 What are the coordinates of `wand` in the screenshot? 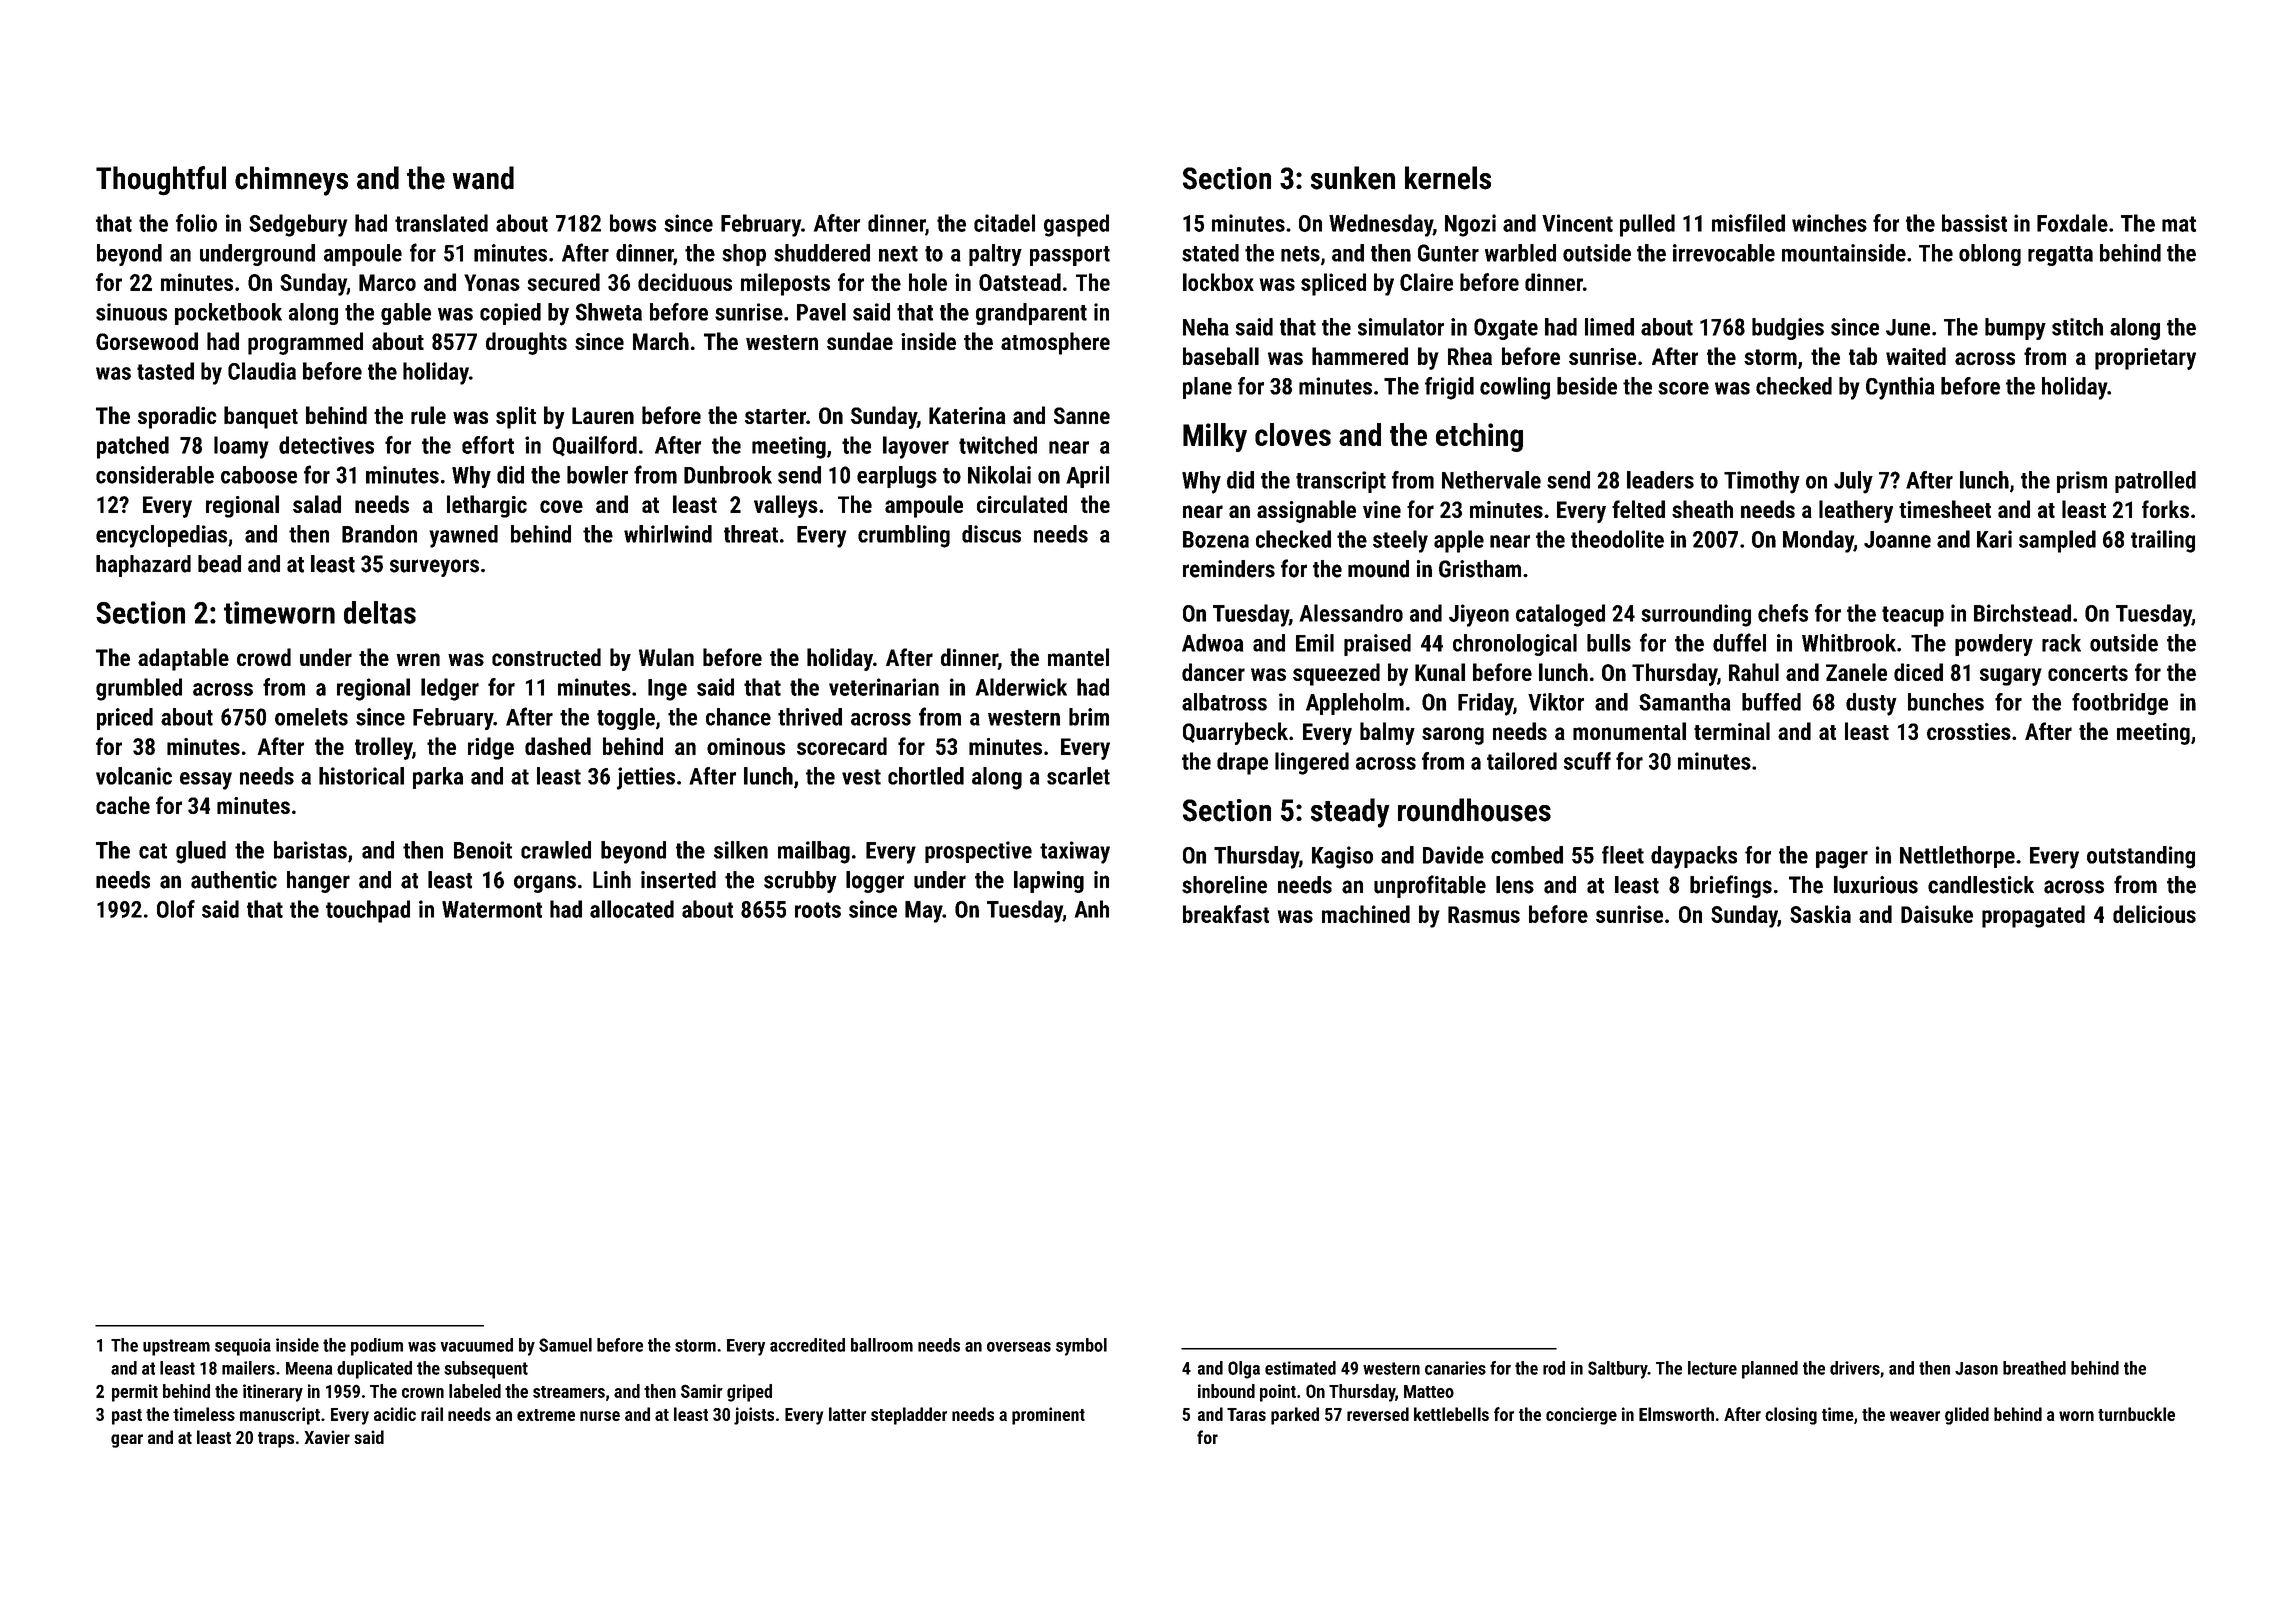 It's located at (483, 178).
